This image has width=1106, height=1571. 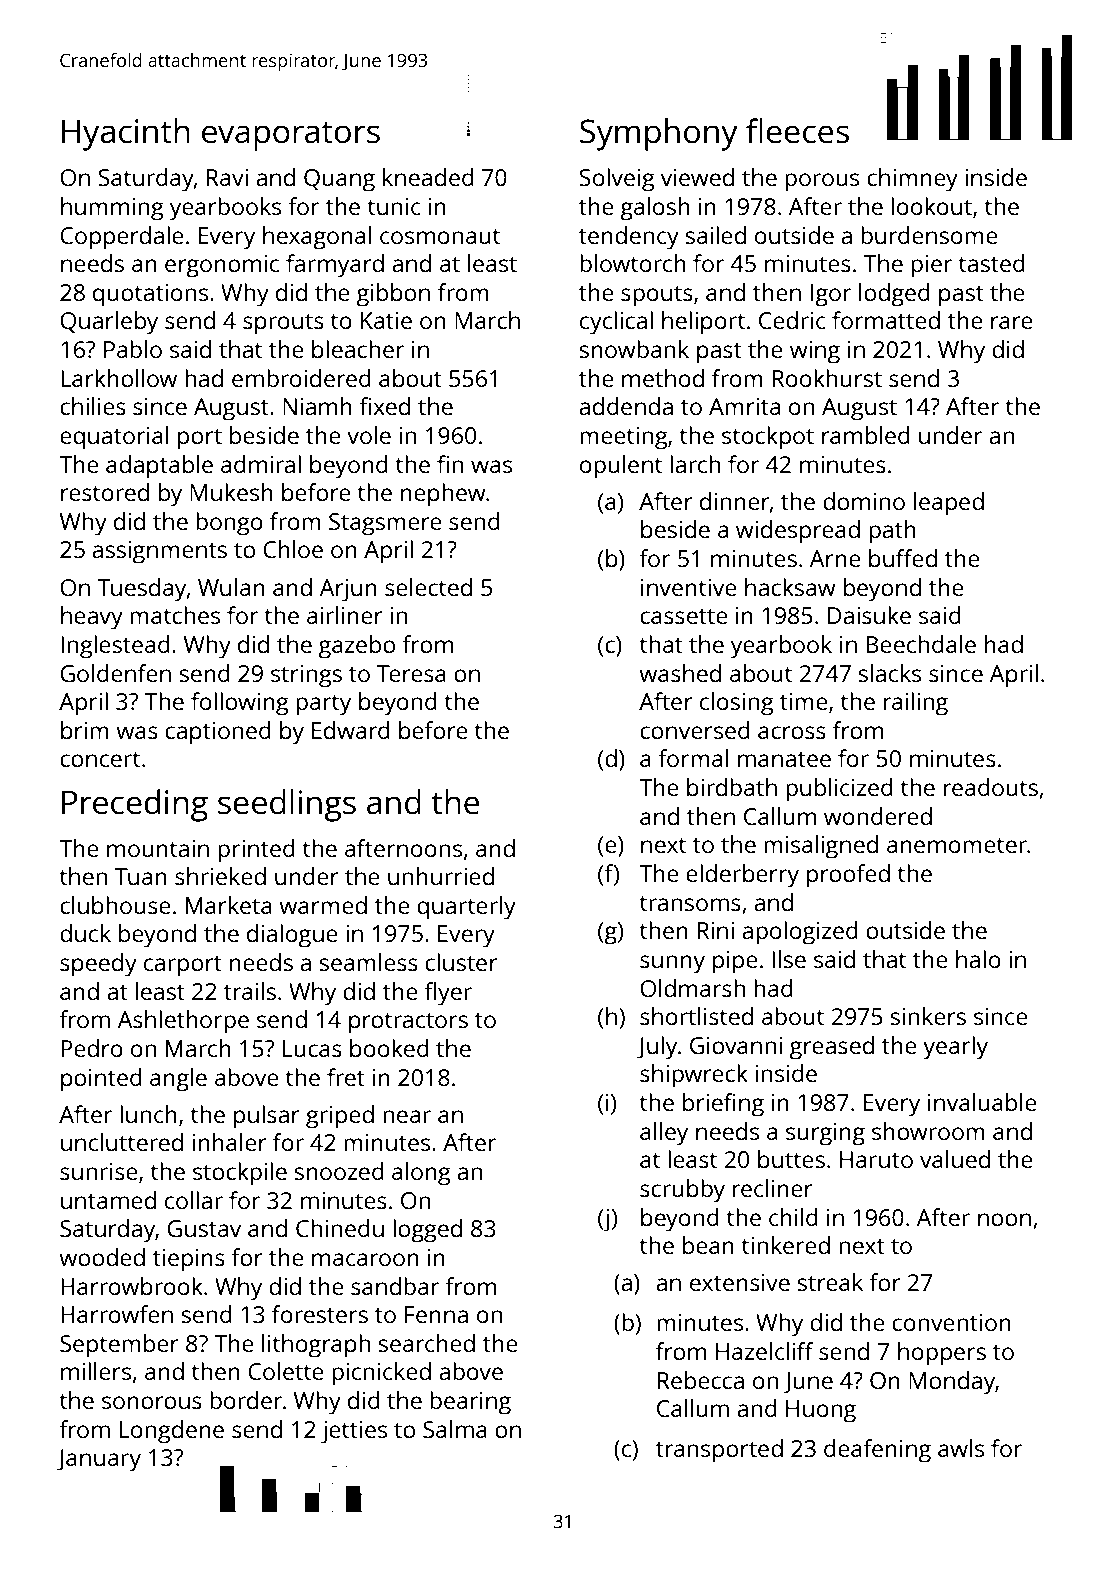 What do you see at coordinates (172, 1432) in the image?
I see `Longdene` at bounding box center [172, 1432].
